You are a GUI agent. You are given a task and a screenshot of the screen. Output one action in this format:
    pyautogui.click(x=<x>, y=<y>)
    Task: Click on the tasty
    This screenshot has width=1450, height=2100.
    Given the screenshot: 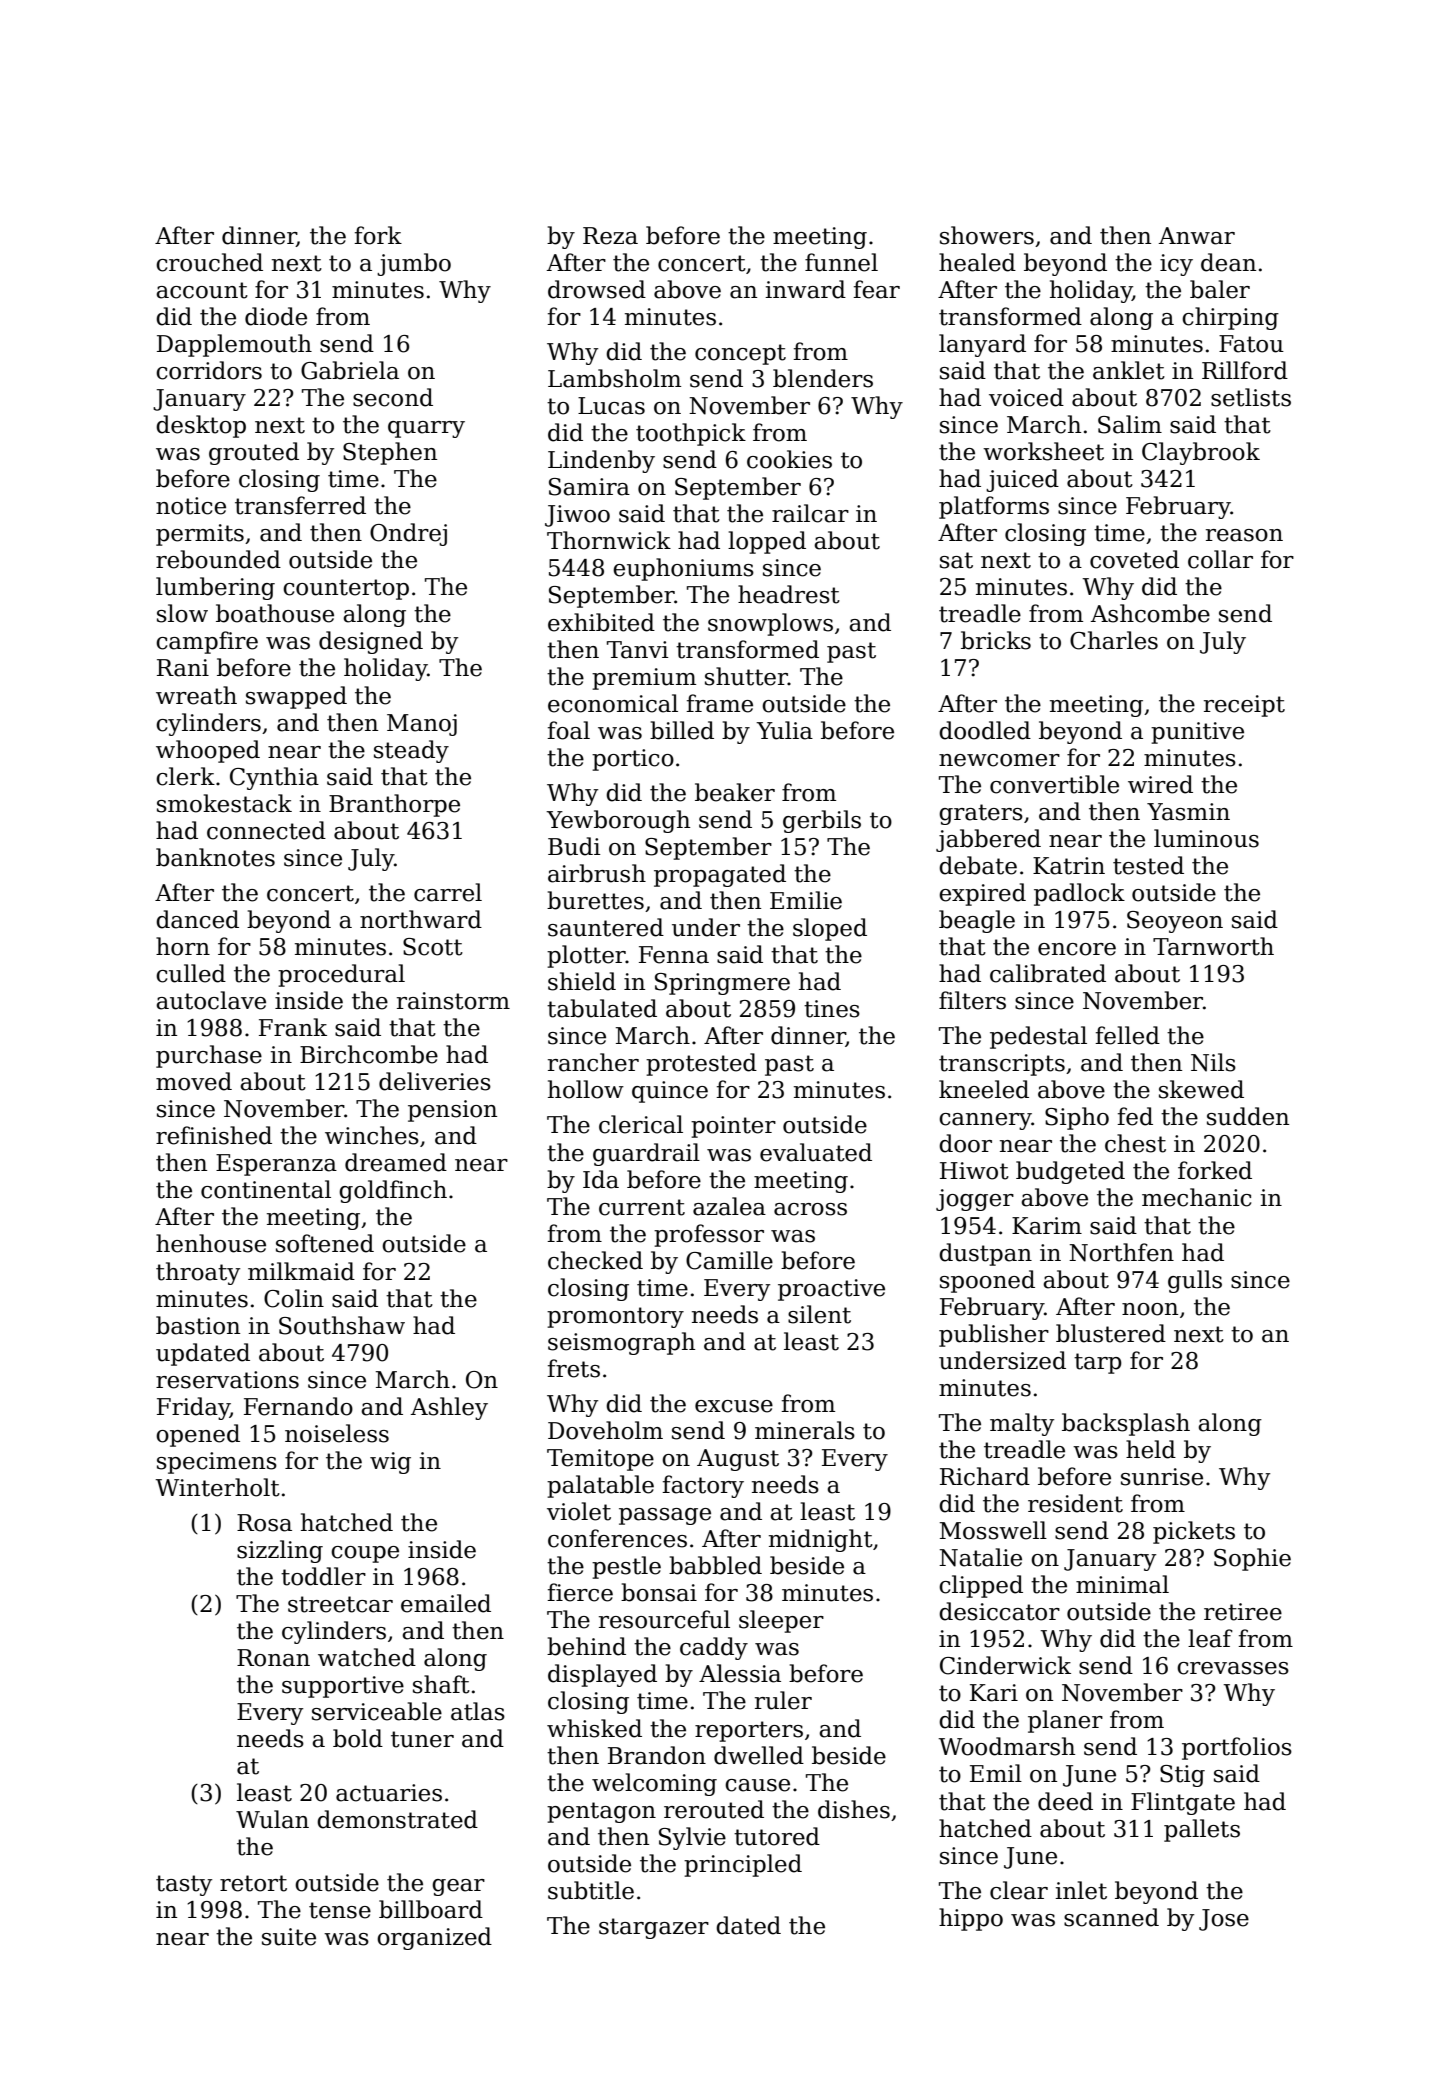 What is the action you would take?
    pyautogui.click(x=184, y=1885)
